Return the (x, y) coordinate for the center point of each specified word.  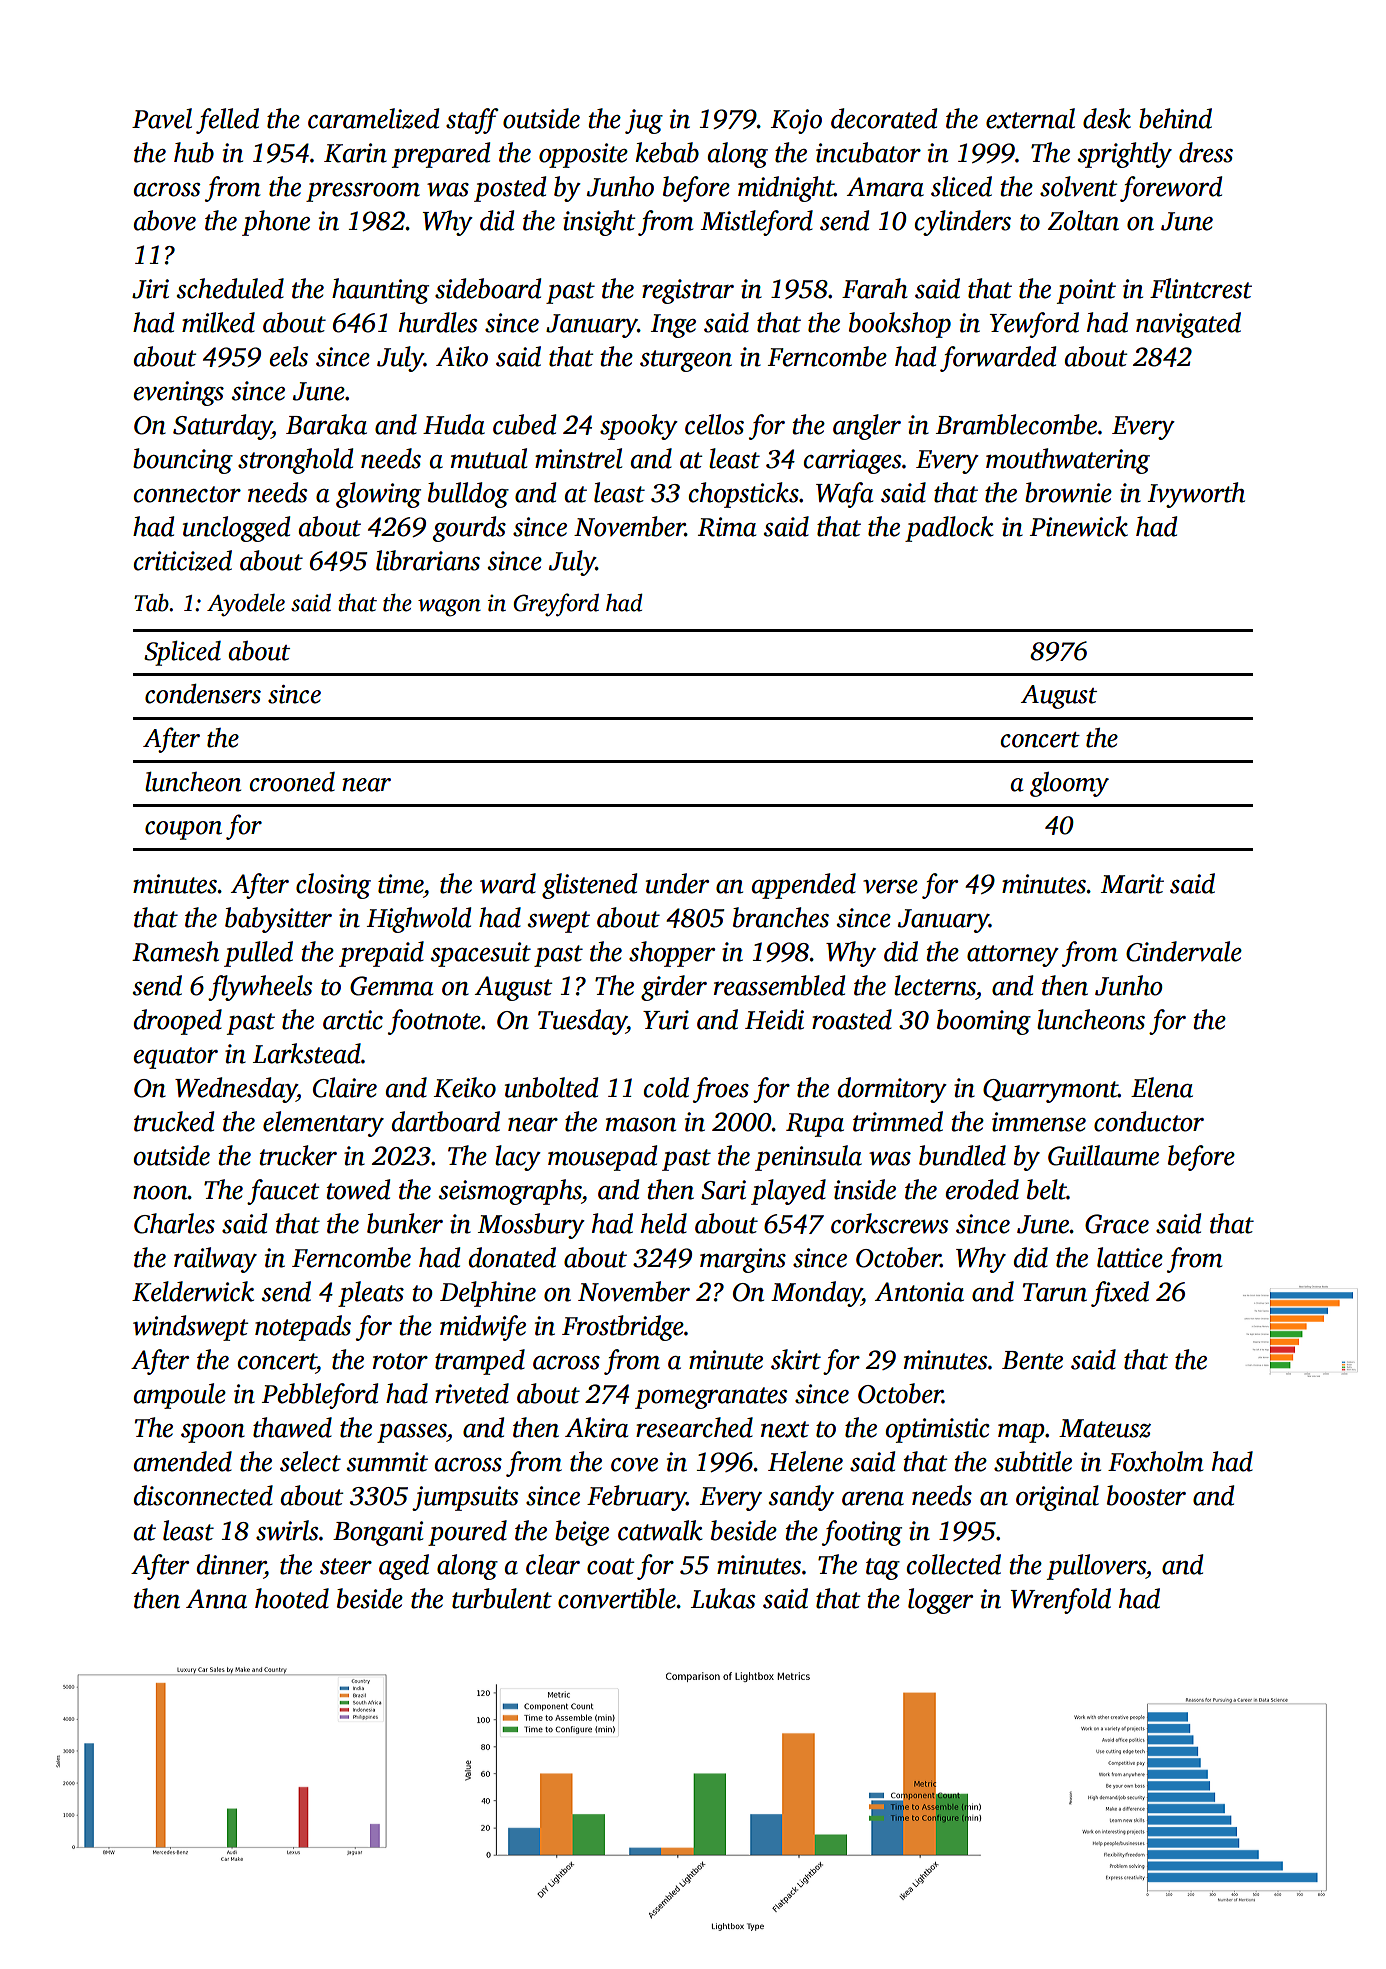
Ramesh (175, 951)
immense (1039, 1122)
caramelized (373, 118)
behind (1175, 118)
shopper (672, 954)
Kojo (796, 121)
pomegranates (711, 1398)
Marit (1132, 884)
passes (412, 1433)
